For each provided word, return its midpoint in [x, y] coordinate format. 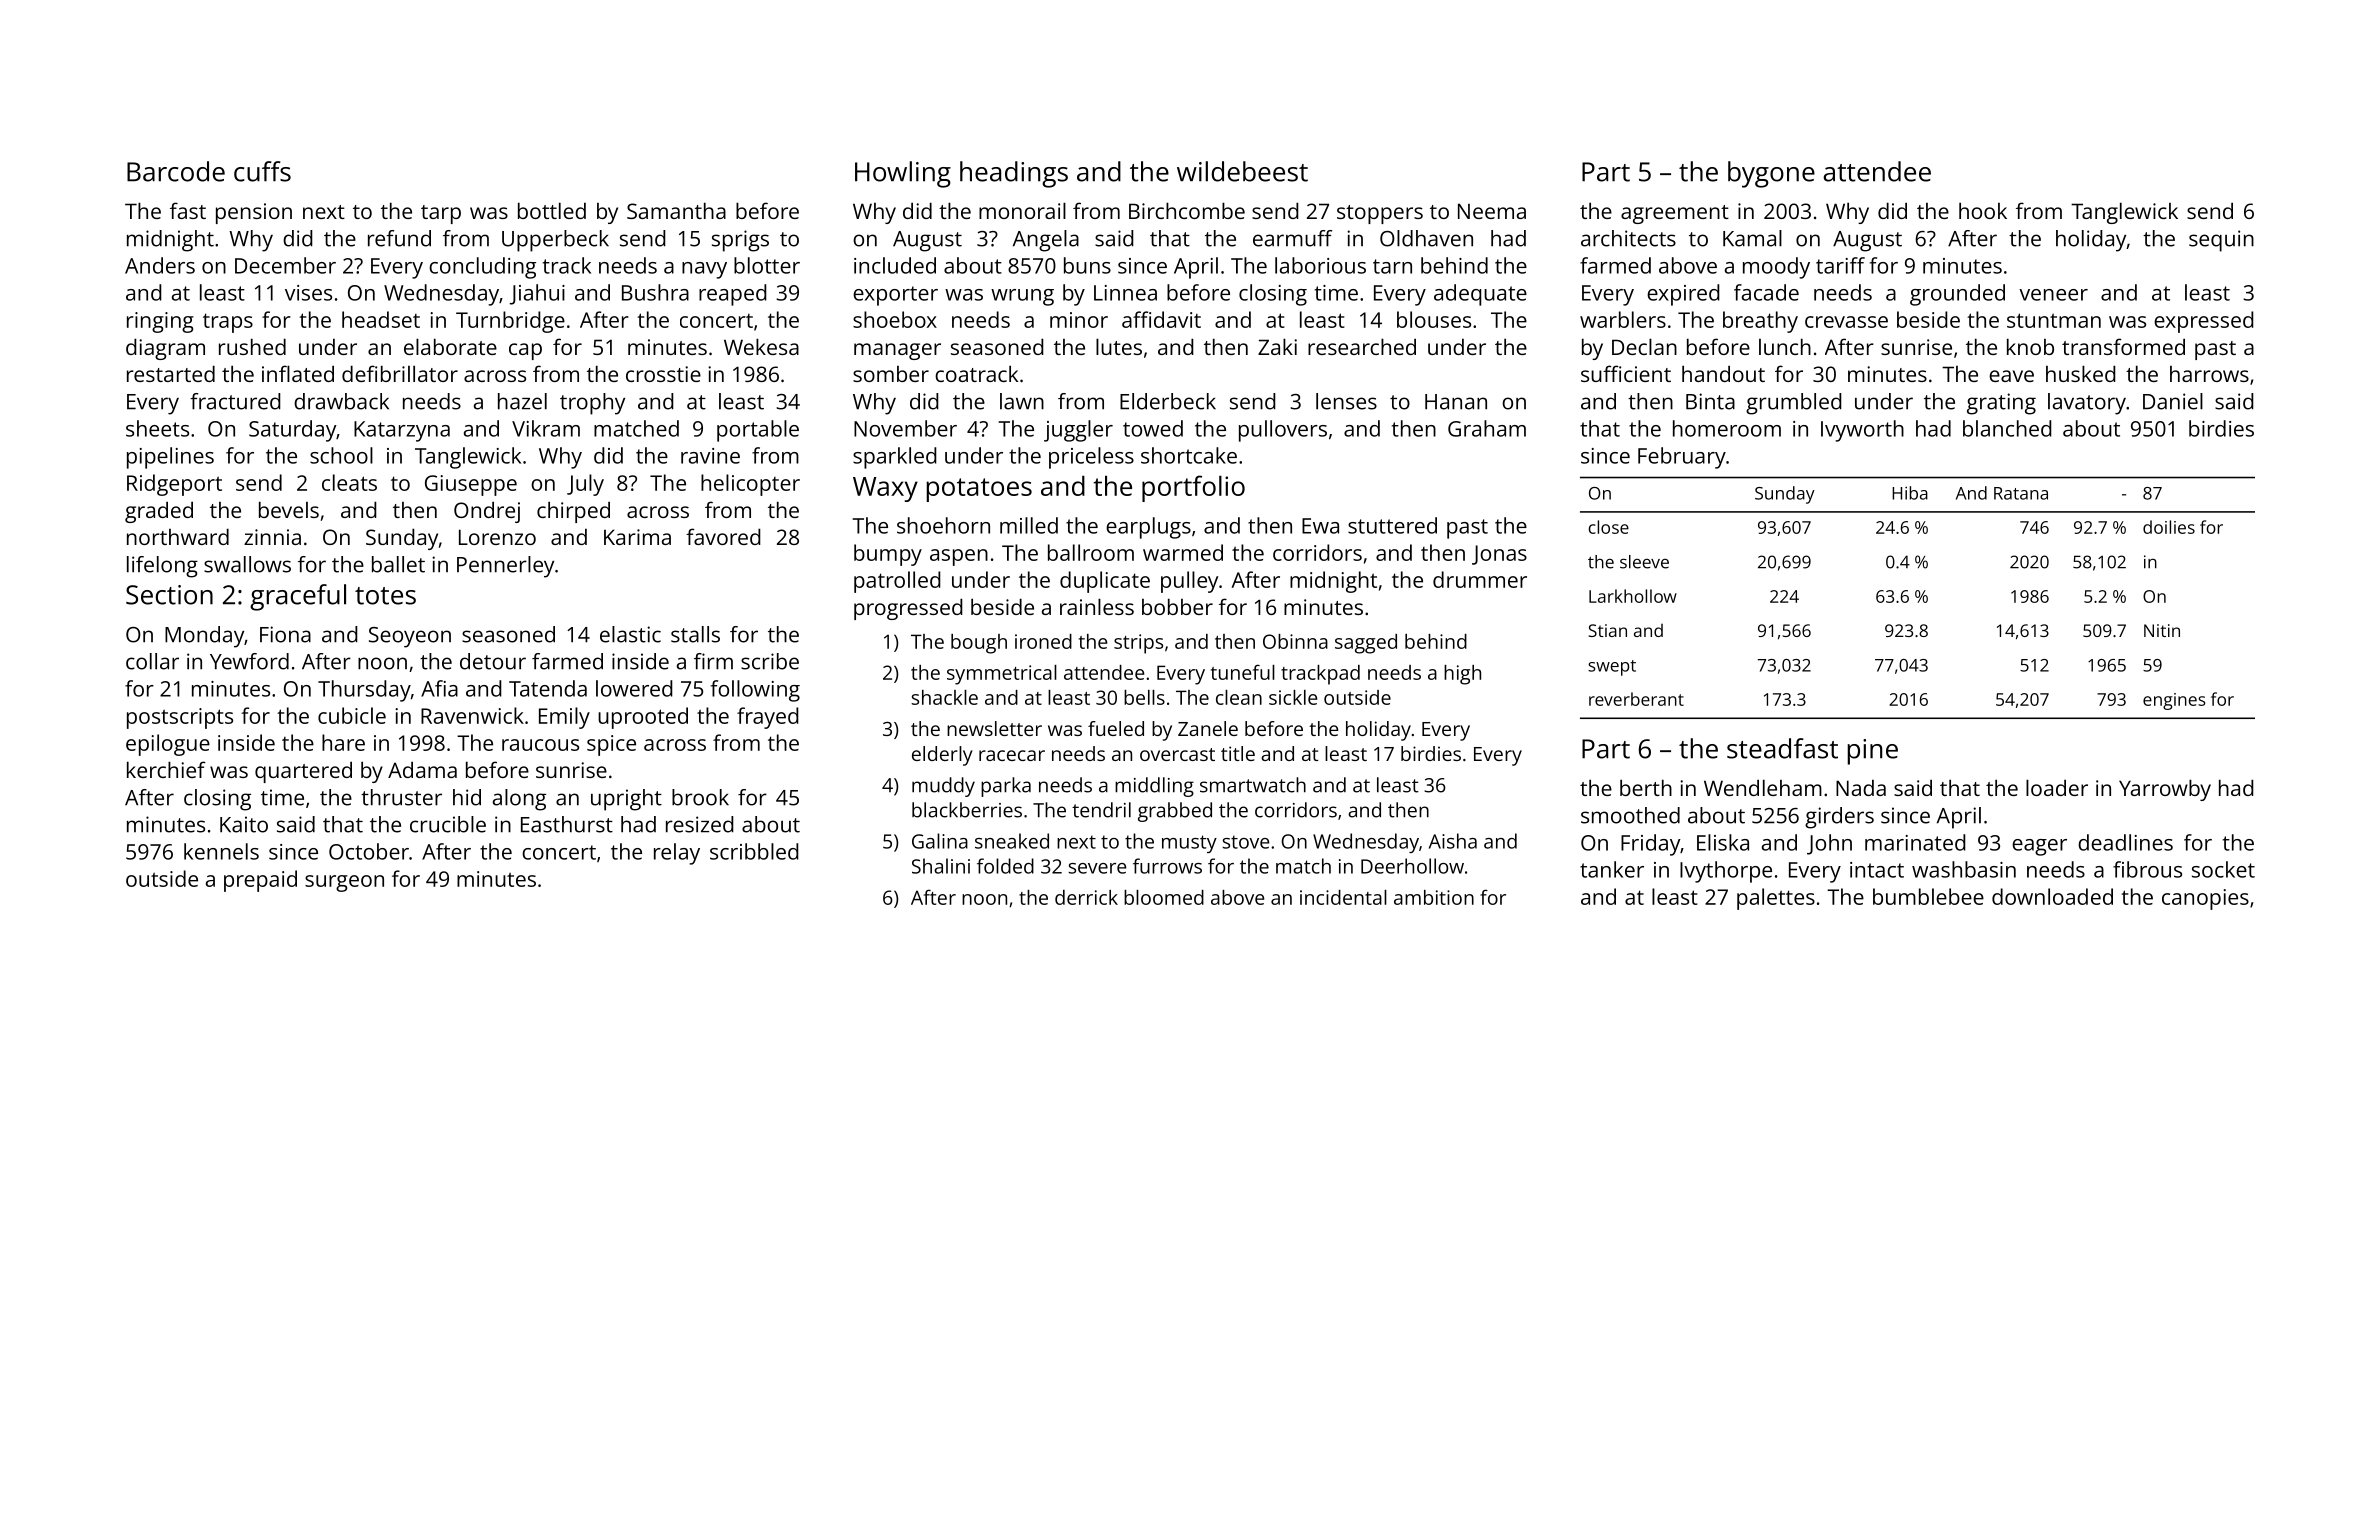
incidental [1343, 897]
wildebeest [1242, 171]
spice [611, 745]
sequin [2221, 241]
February [1682, 458]
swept [1612, 668]
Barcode [176, 171]
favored [723, 536]
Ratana [2021, 493]
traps [228, 323]
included [895, 265]
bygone [1771, 174]
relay [677, 854]
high [1462, 675]
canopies [2205, 899]
